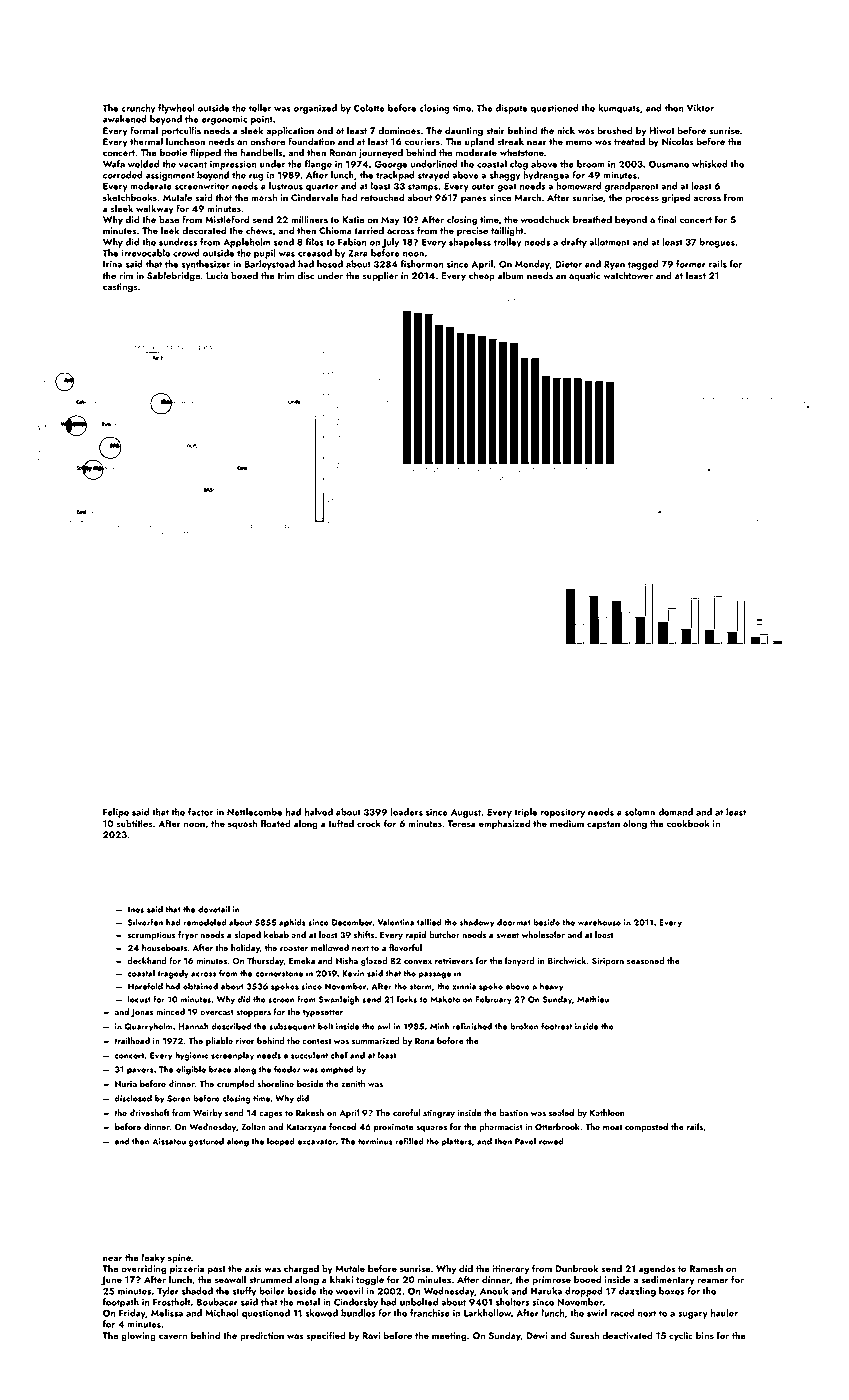  What do you see at coordinates (628, 275) in the image?
I see `watchtower` at bounding box center [628, 275].
